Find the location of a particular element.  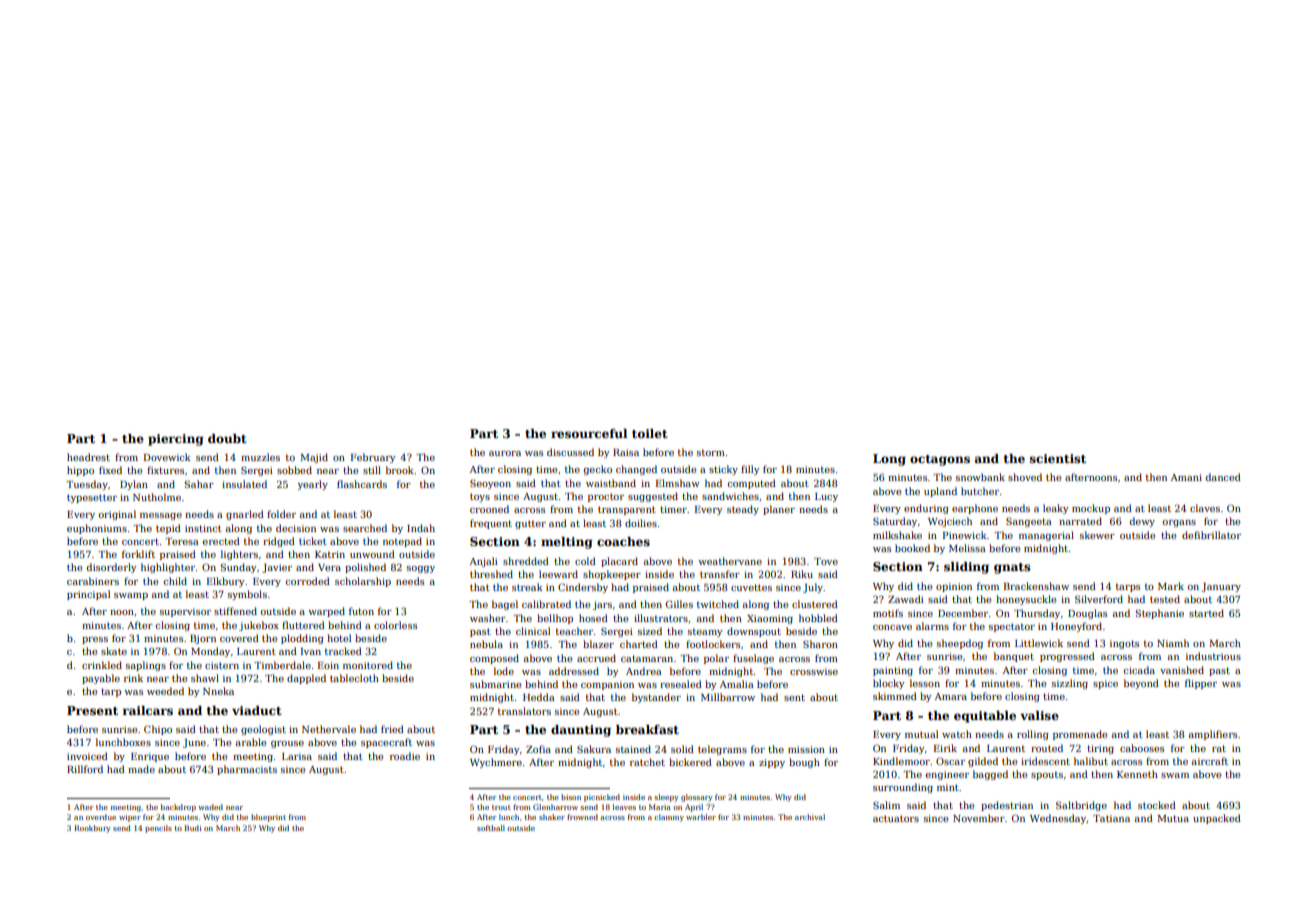

child is located at coordinates (175, 581).
